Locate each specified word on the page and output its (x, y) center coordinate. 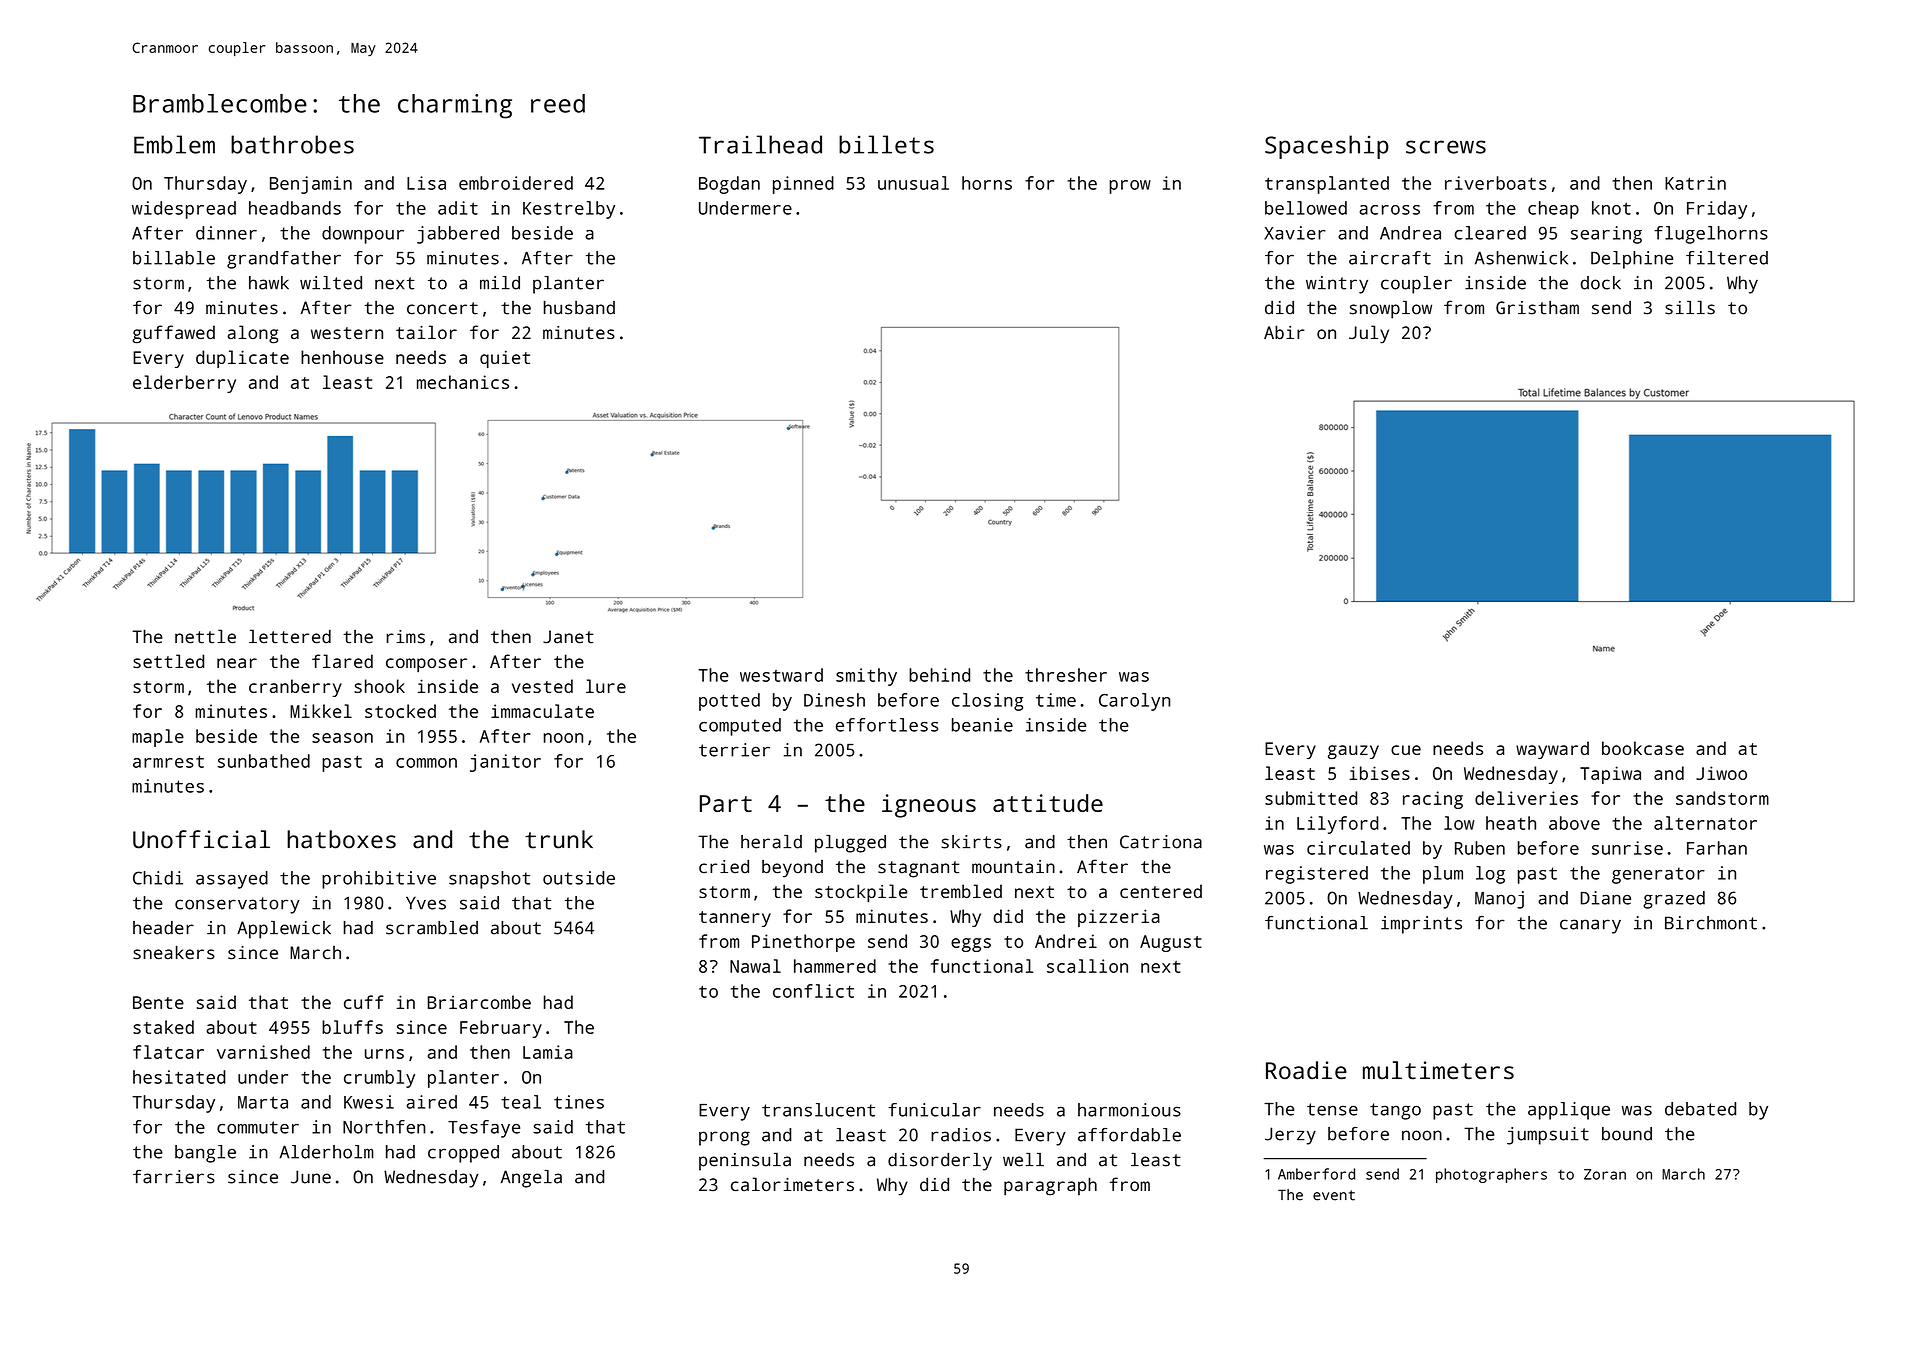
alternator (1705, 823)
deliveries (1526, 798)
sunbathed (264, 761)
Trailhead (760, 144)
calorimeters (792, 1184)
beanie (982, 725)
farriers (174, 1177)
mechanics (463, 382)
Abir (1284, 332)
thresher (1066, 675)
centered (1161, 891)
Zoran (1605, 1174)
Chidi (158, 878)
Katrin (1695, 183)
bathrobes (292, 144)
